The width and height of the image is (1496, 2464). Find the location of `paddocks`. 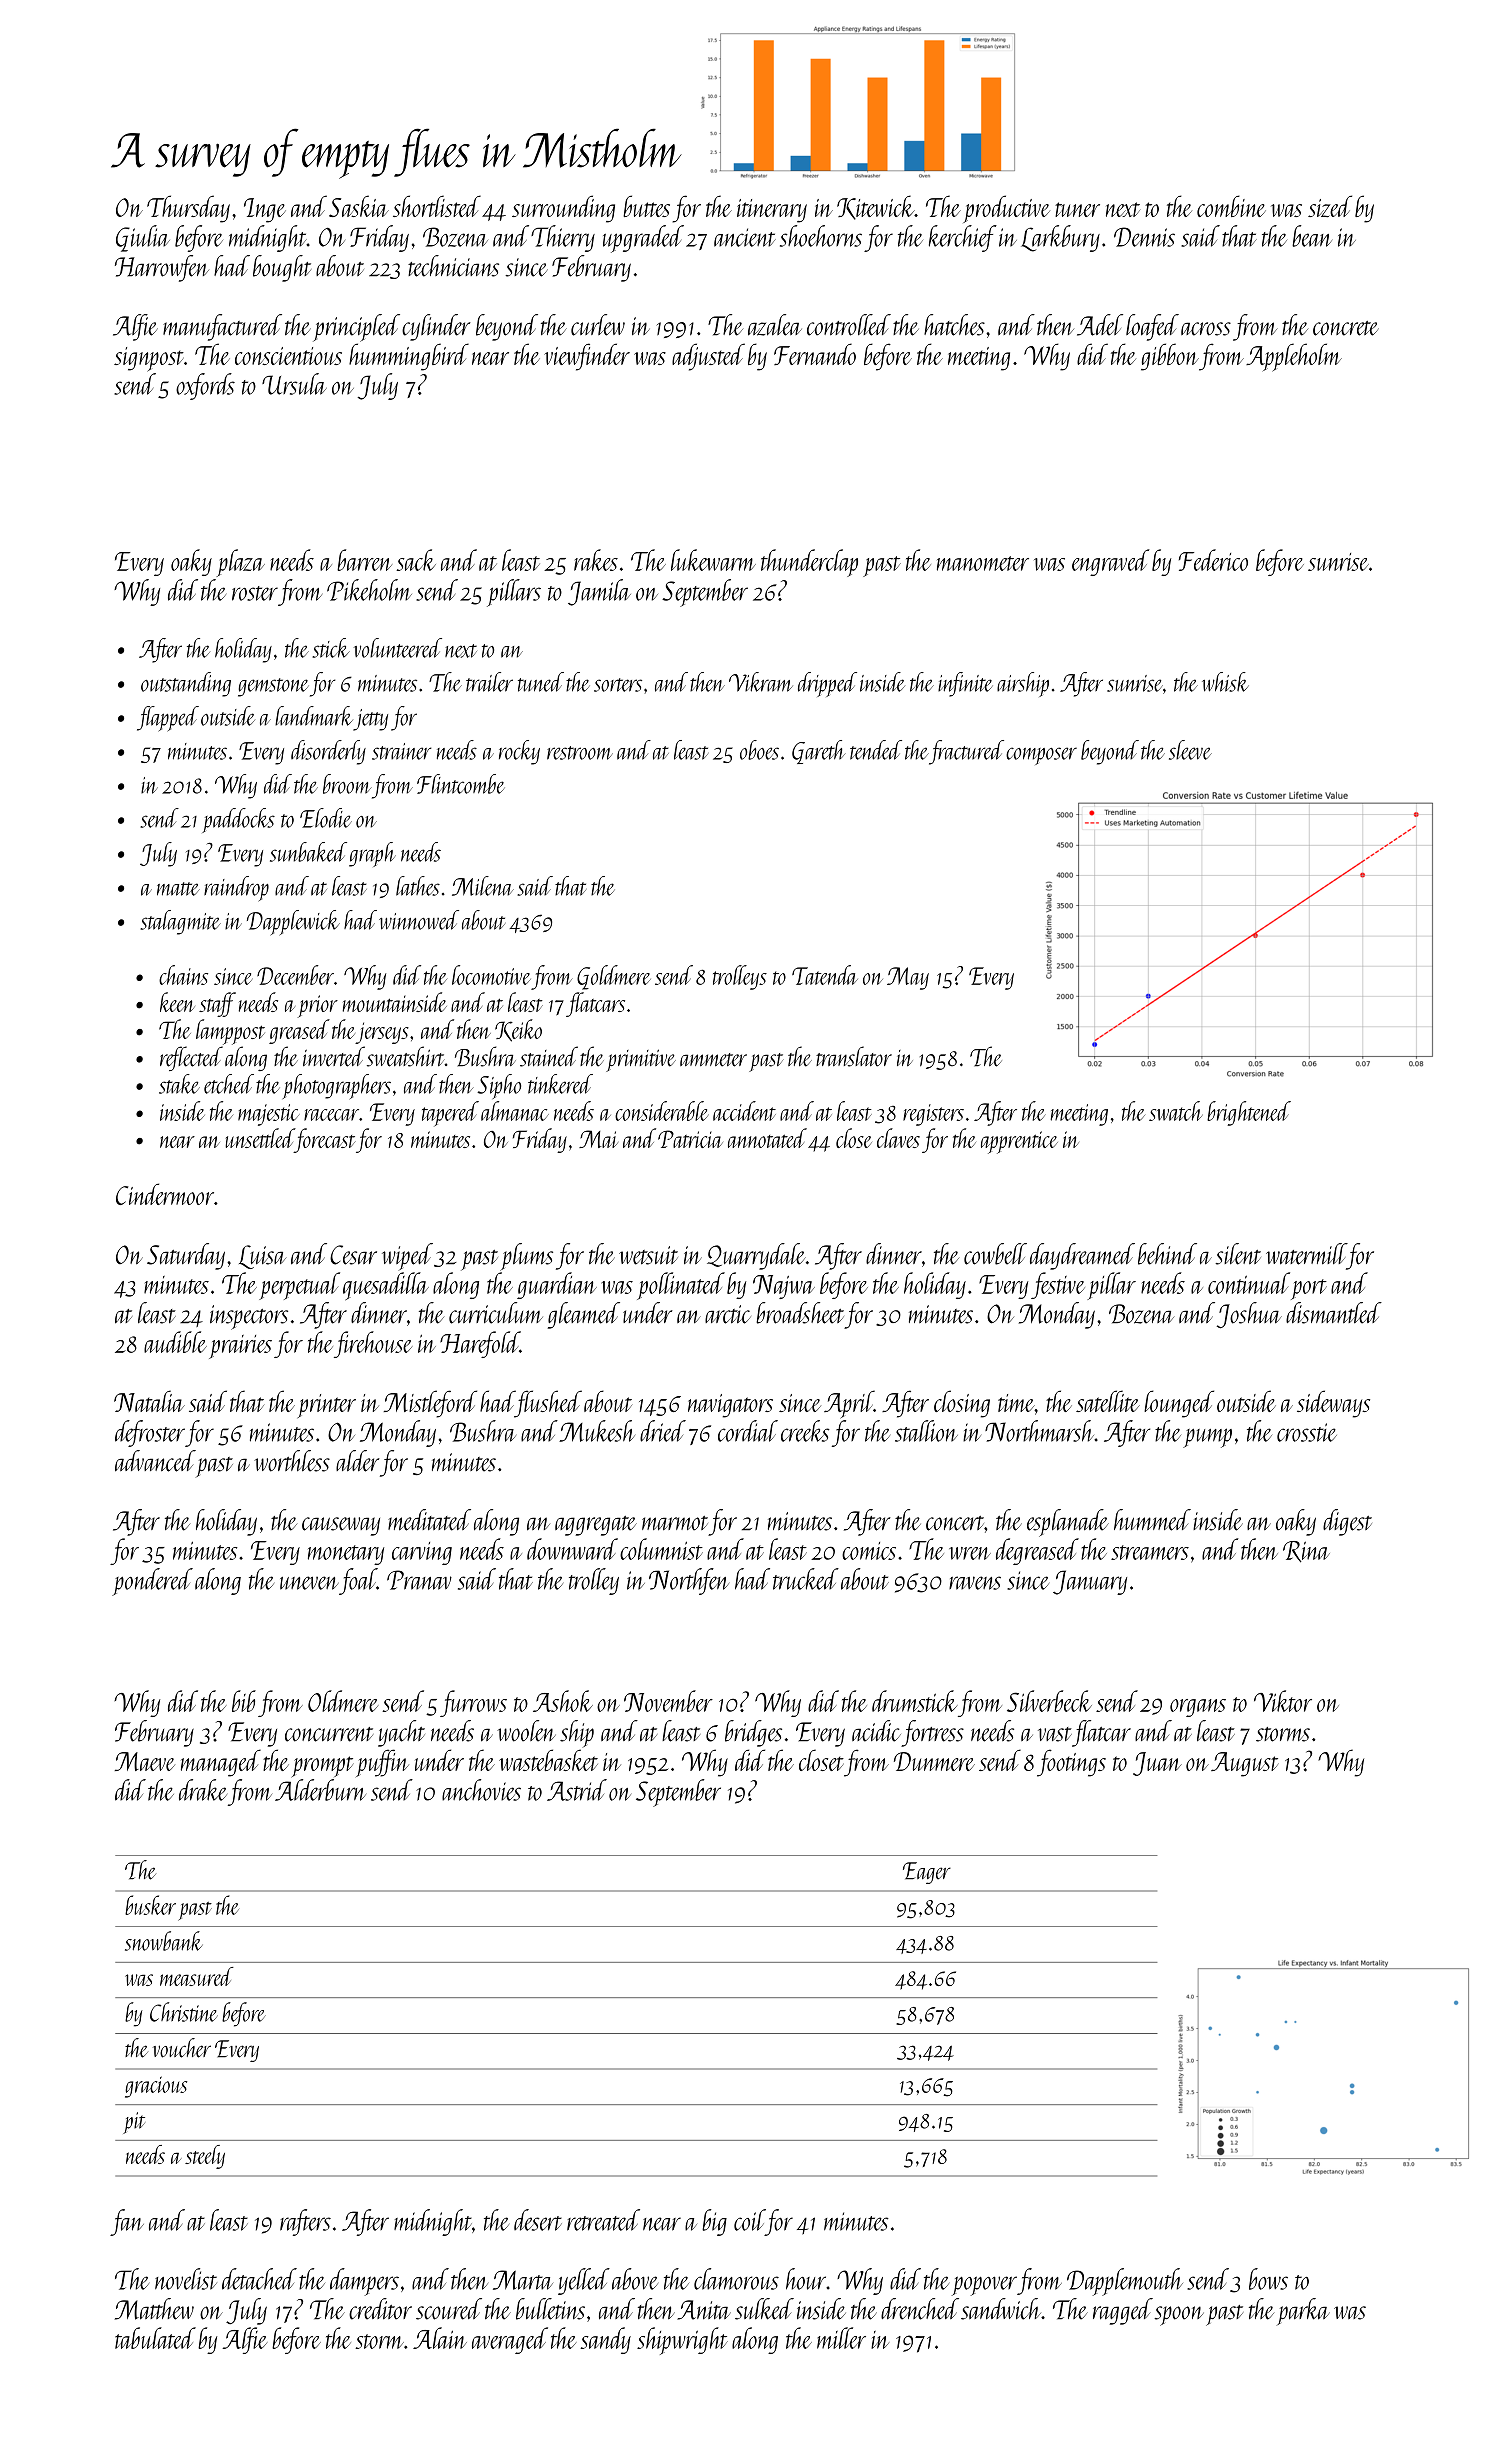

paddocks is located at coordinates (238, 820).
